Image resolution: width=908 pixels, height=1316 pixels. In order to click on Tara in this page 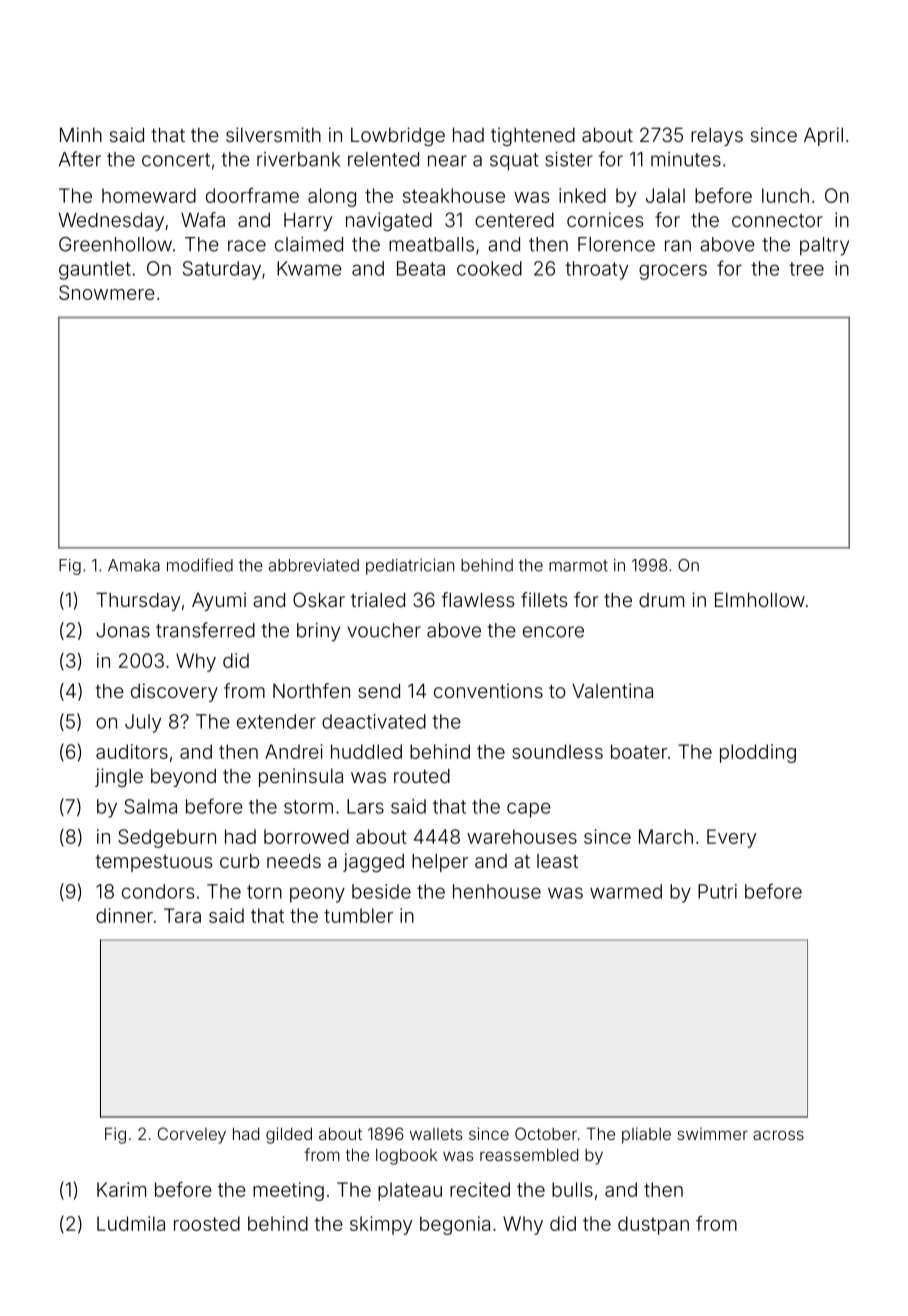, I will do `click(182, 915)`.
